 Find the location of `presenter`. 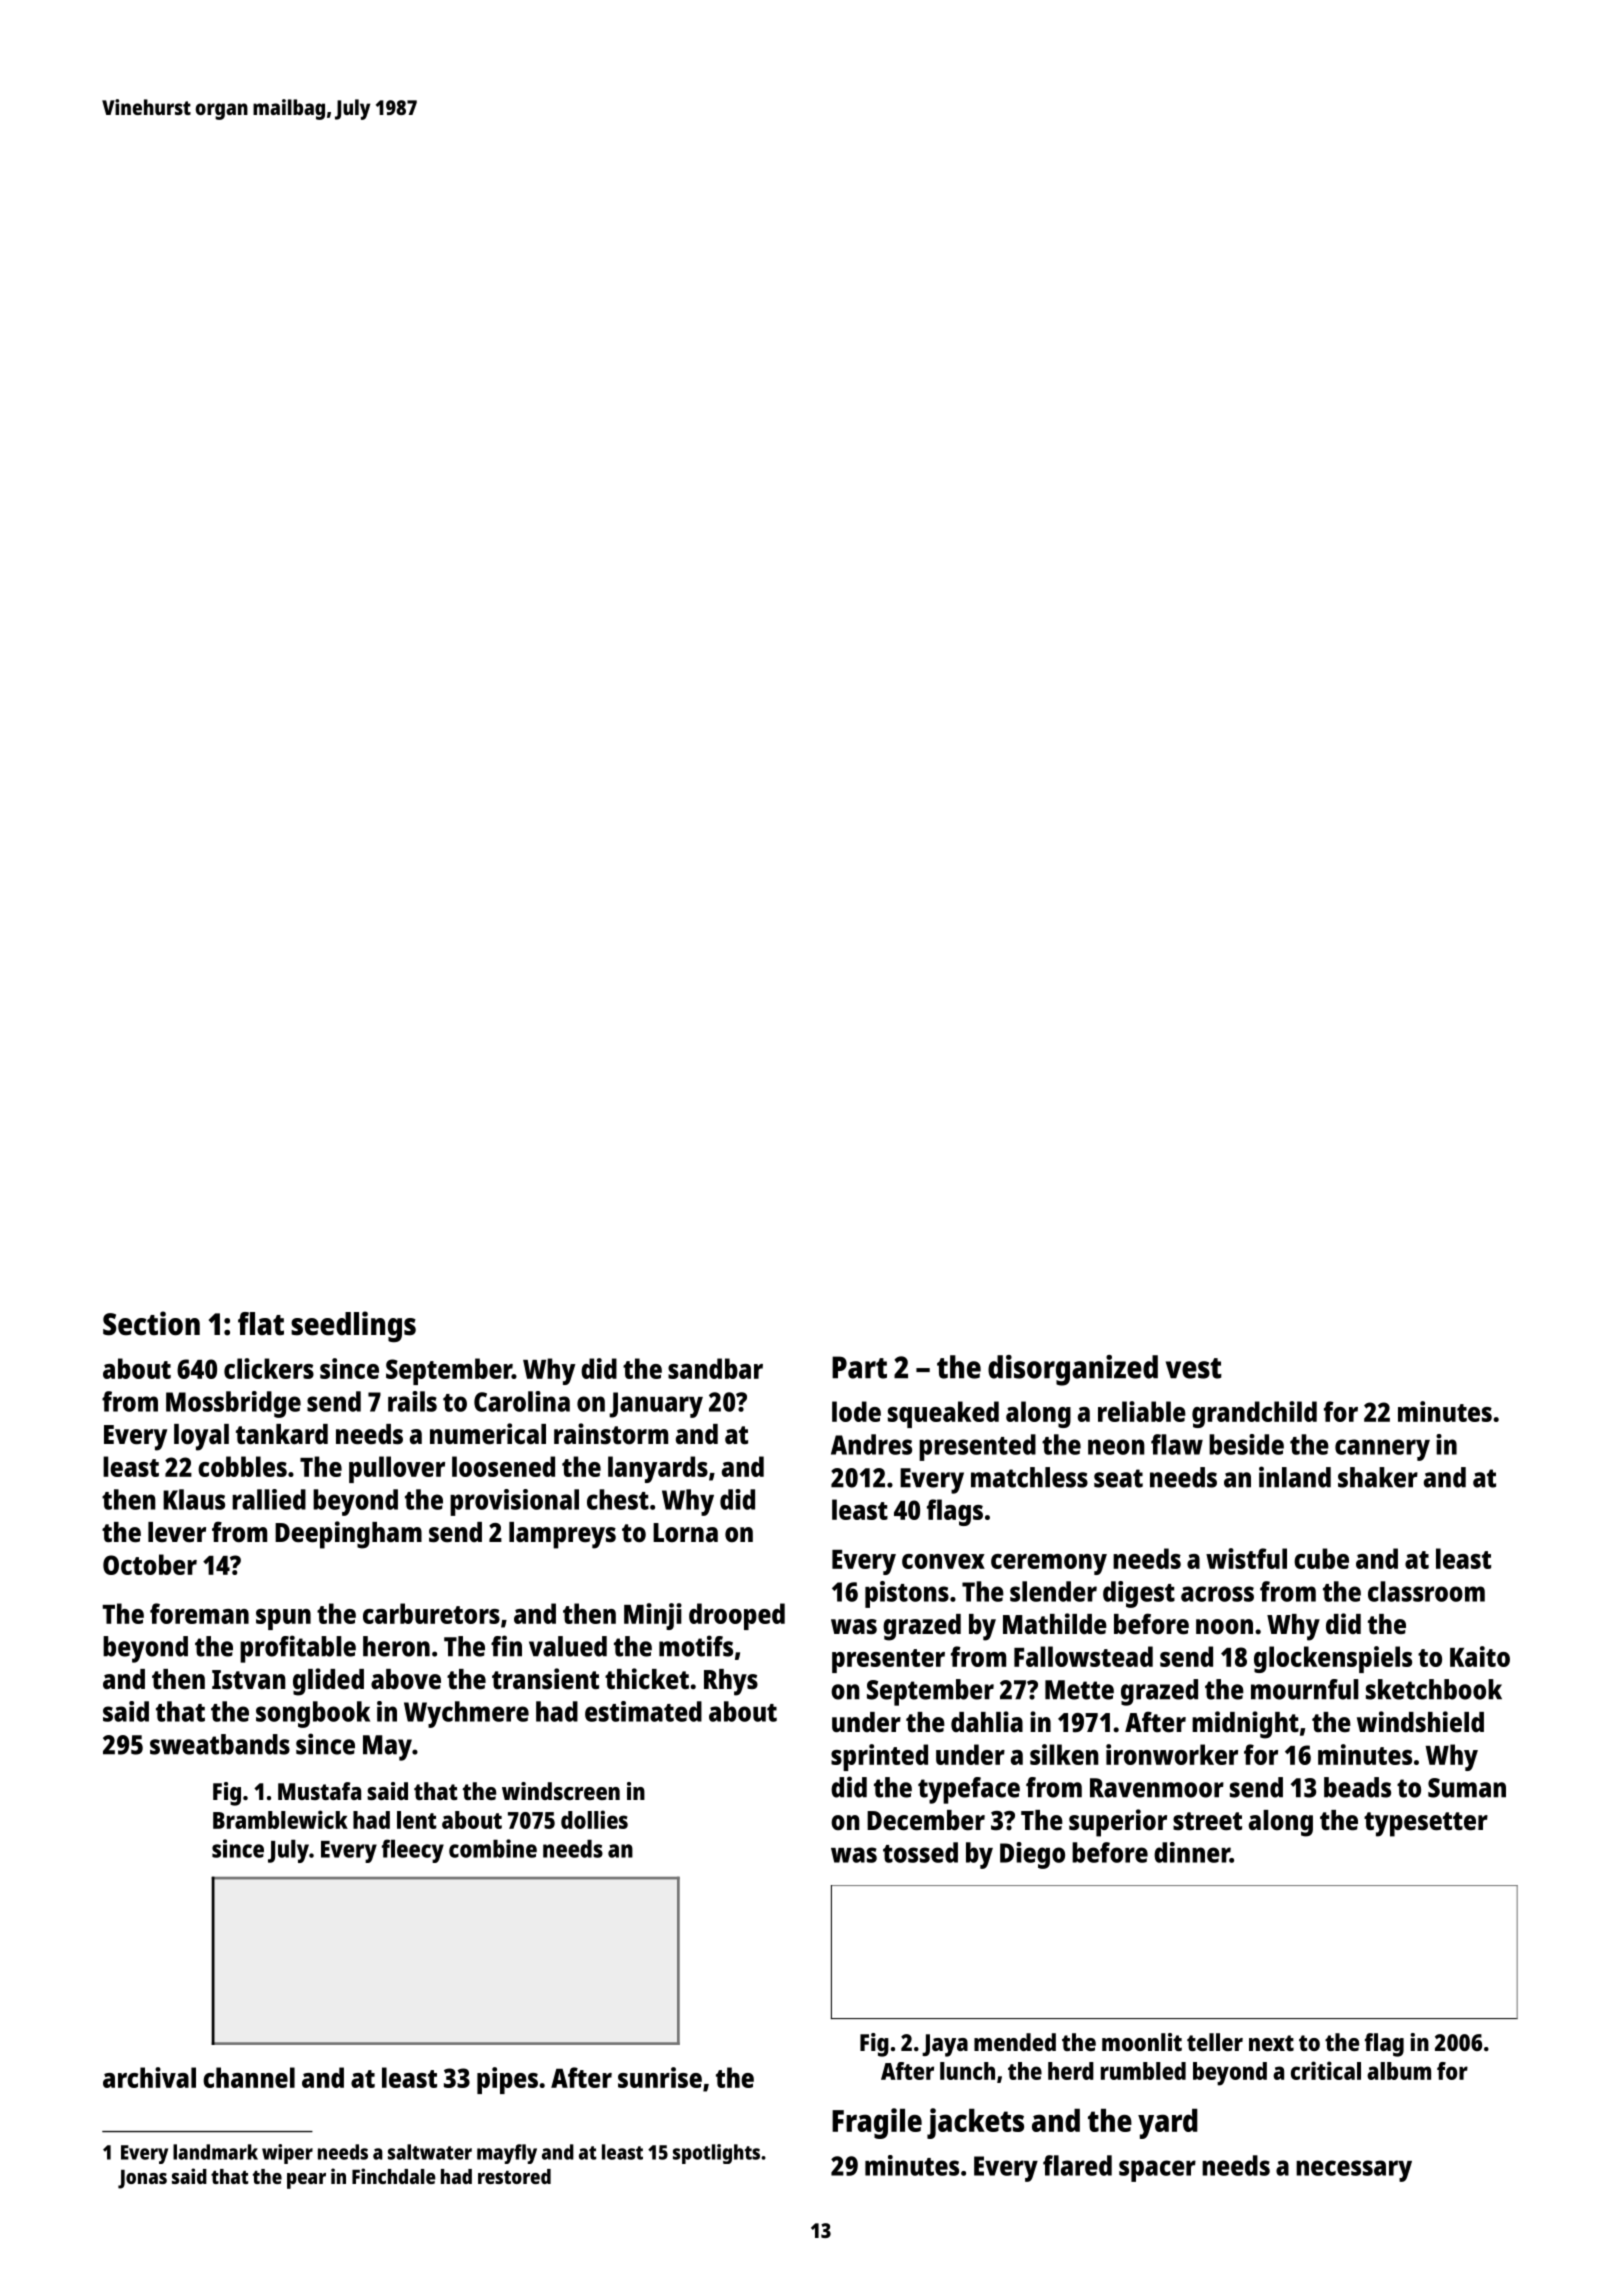

presenter is located at coordinates (888, 1661).
